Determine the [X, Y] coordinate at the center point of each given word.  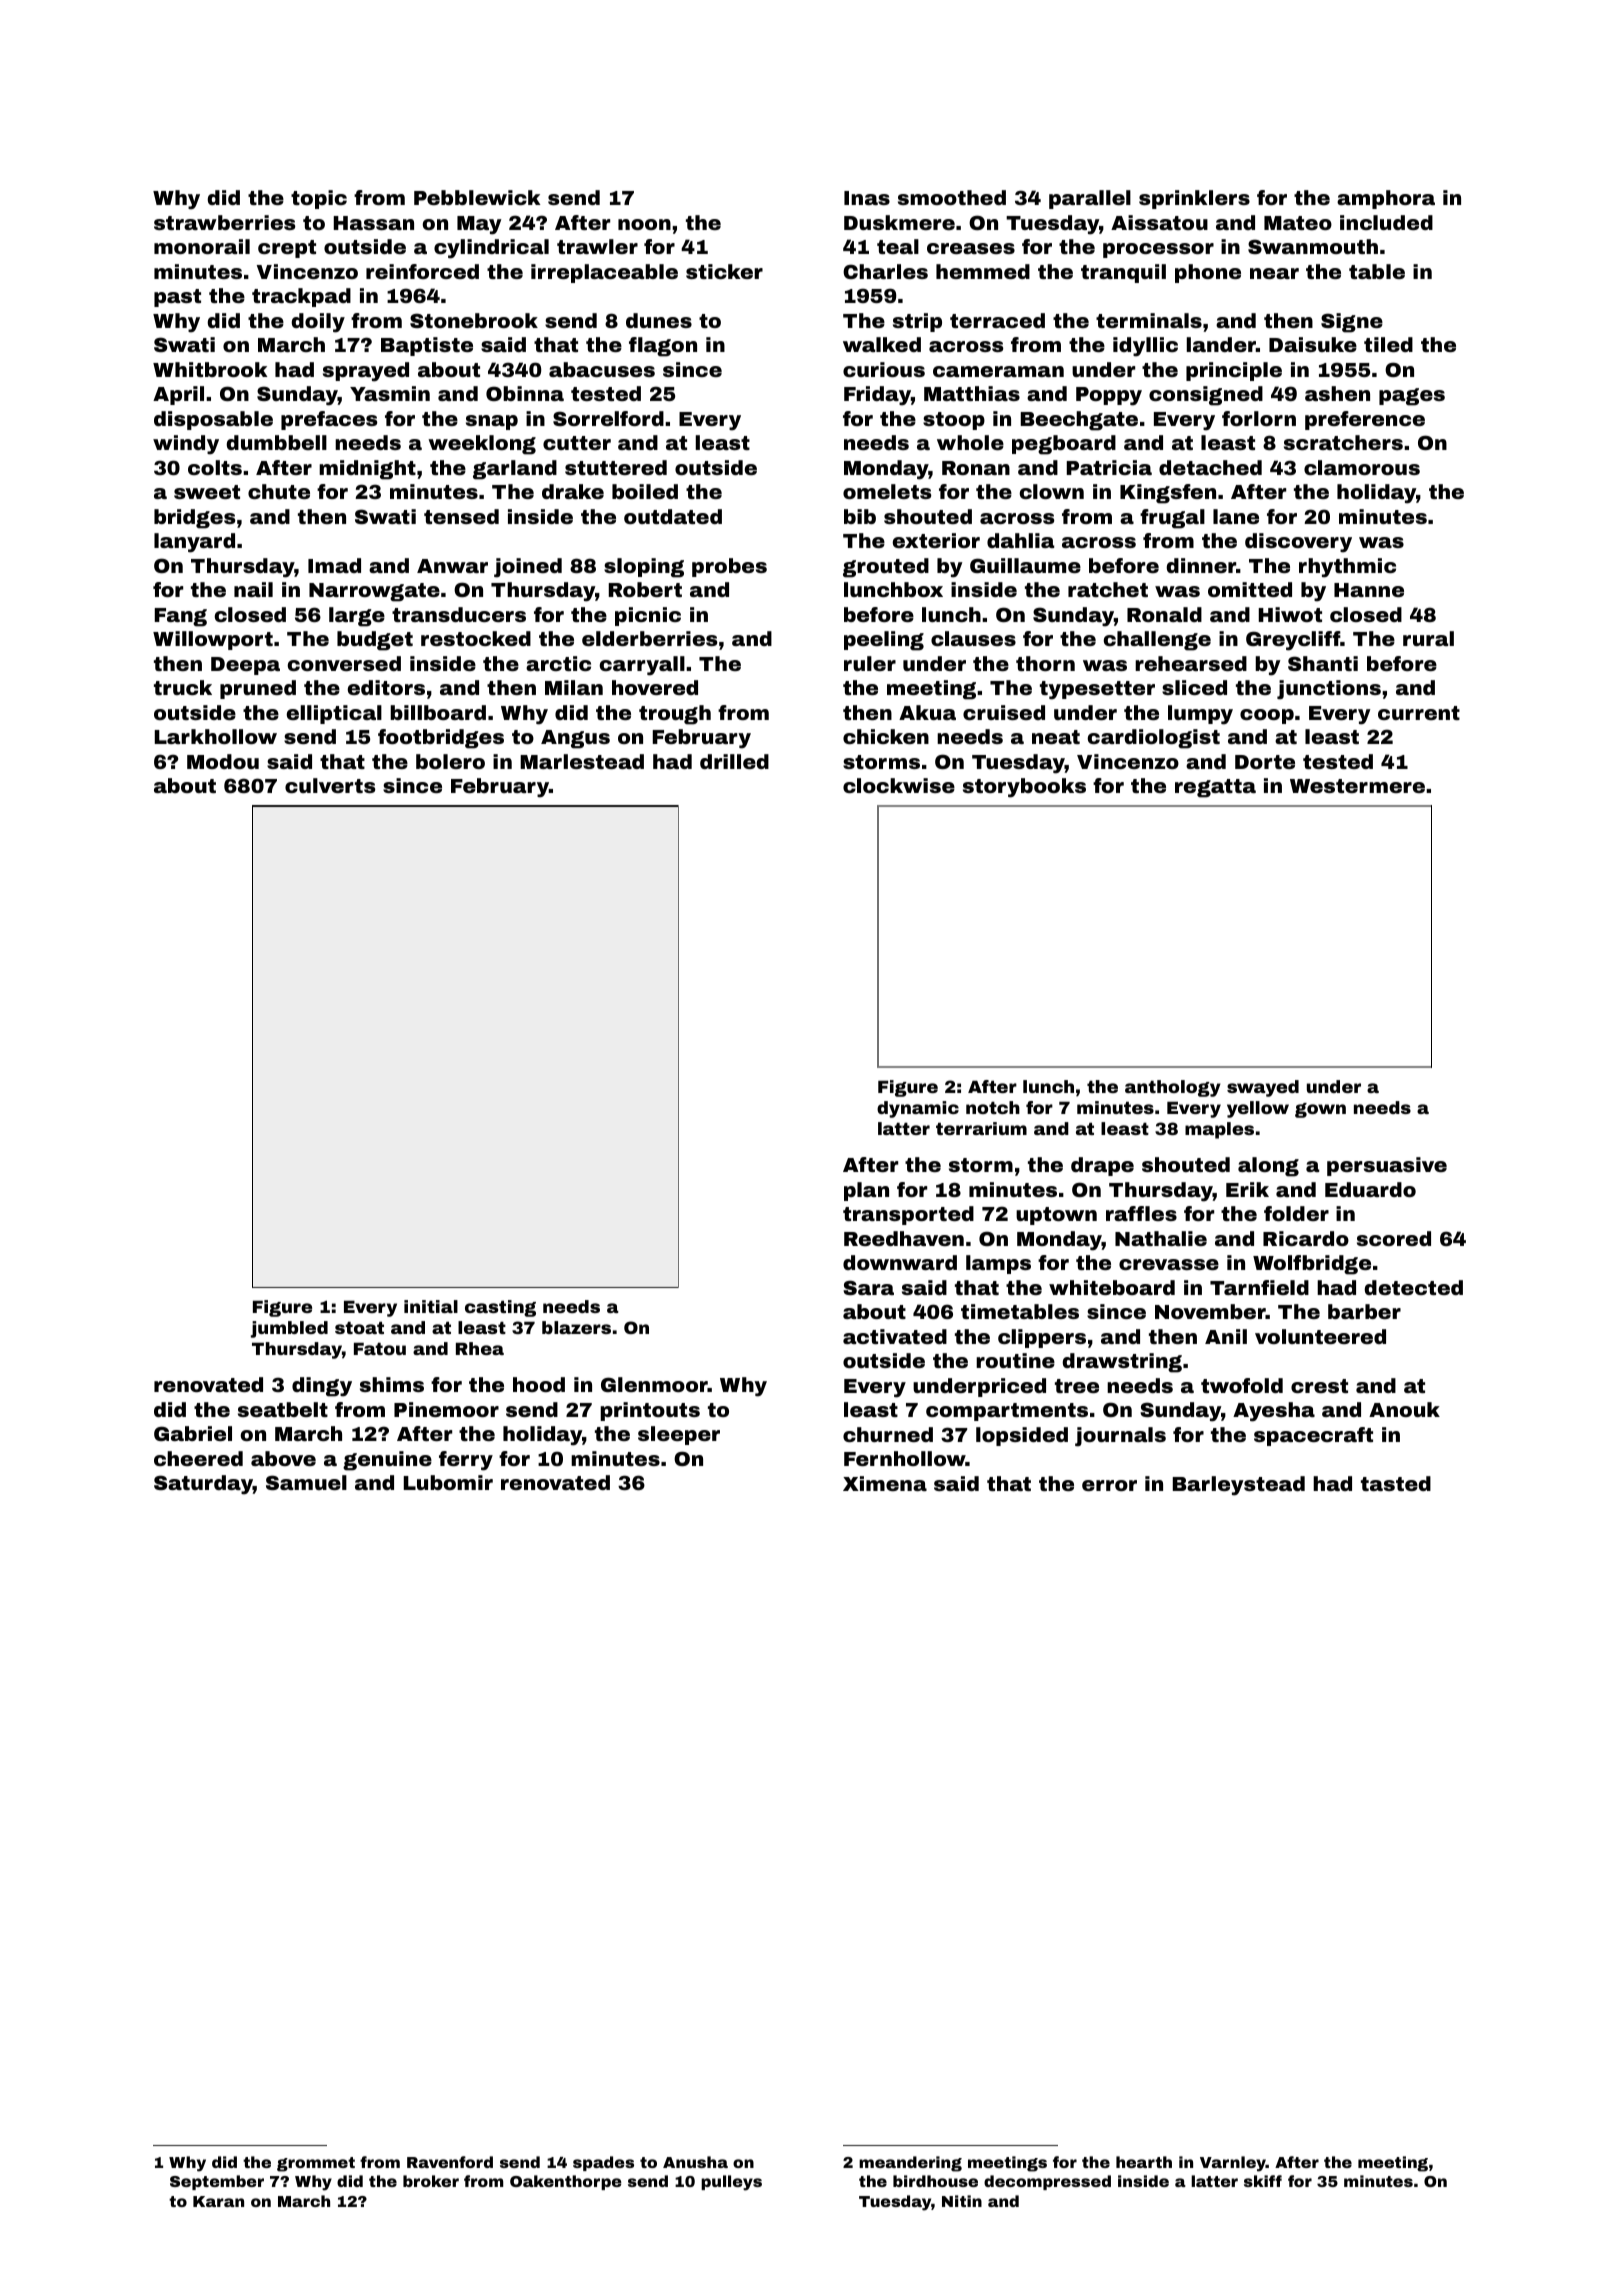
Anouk [1404, 1409]
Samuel [306, 1482]
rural [1428, 638]
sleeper [679, 1435]
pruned [258, 689]
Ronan [976, 468]
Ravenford [450, 2162]
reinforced [422, 271]
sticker [724, 271]
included [1386, 222]
